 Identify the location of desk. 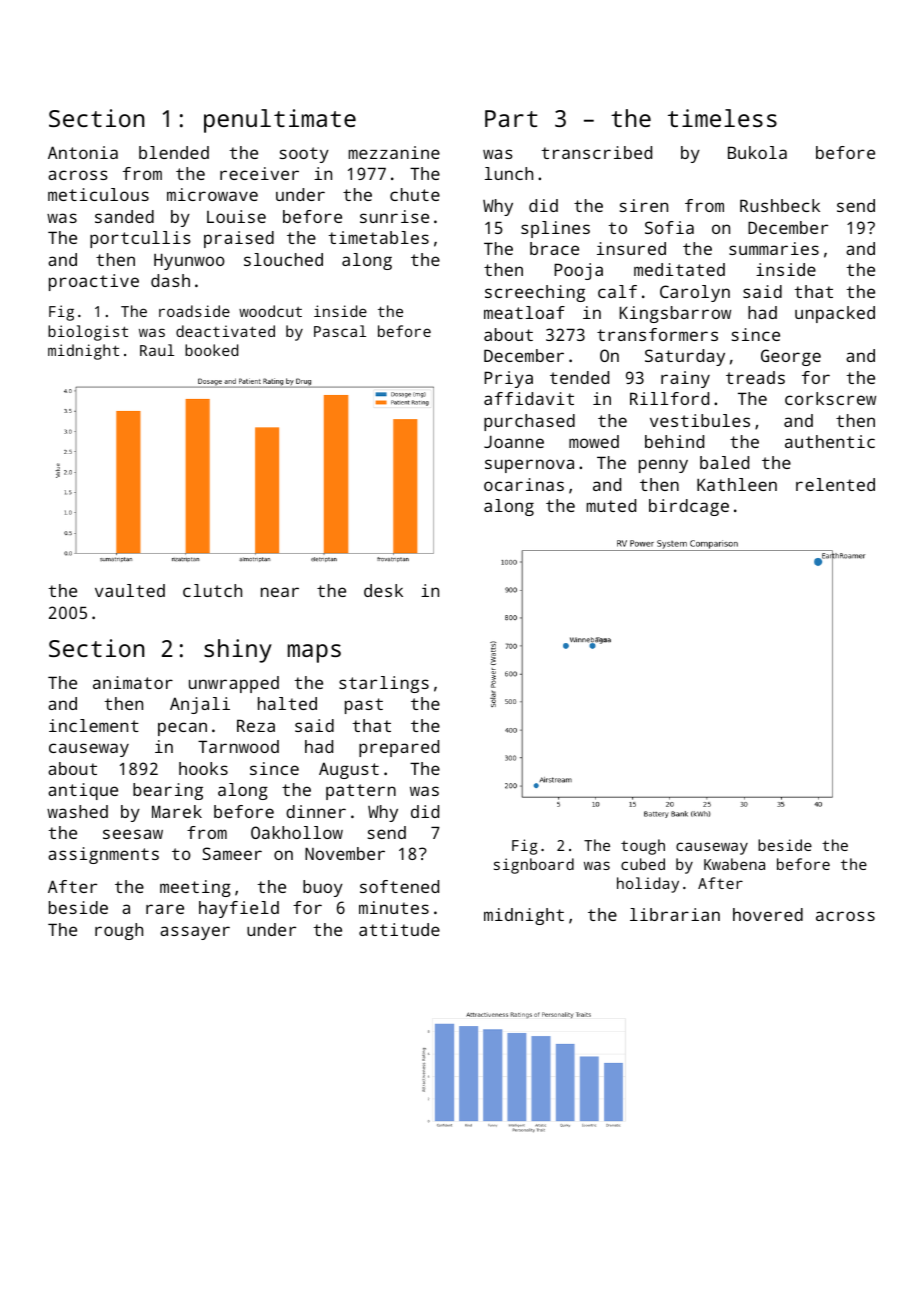
(383, 590).
